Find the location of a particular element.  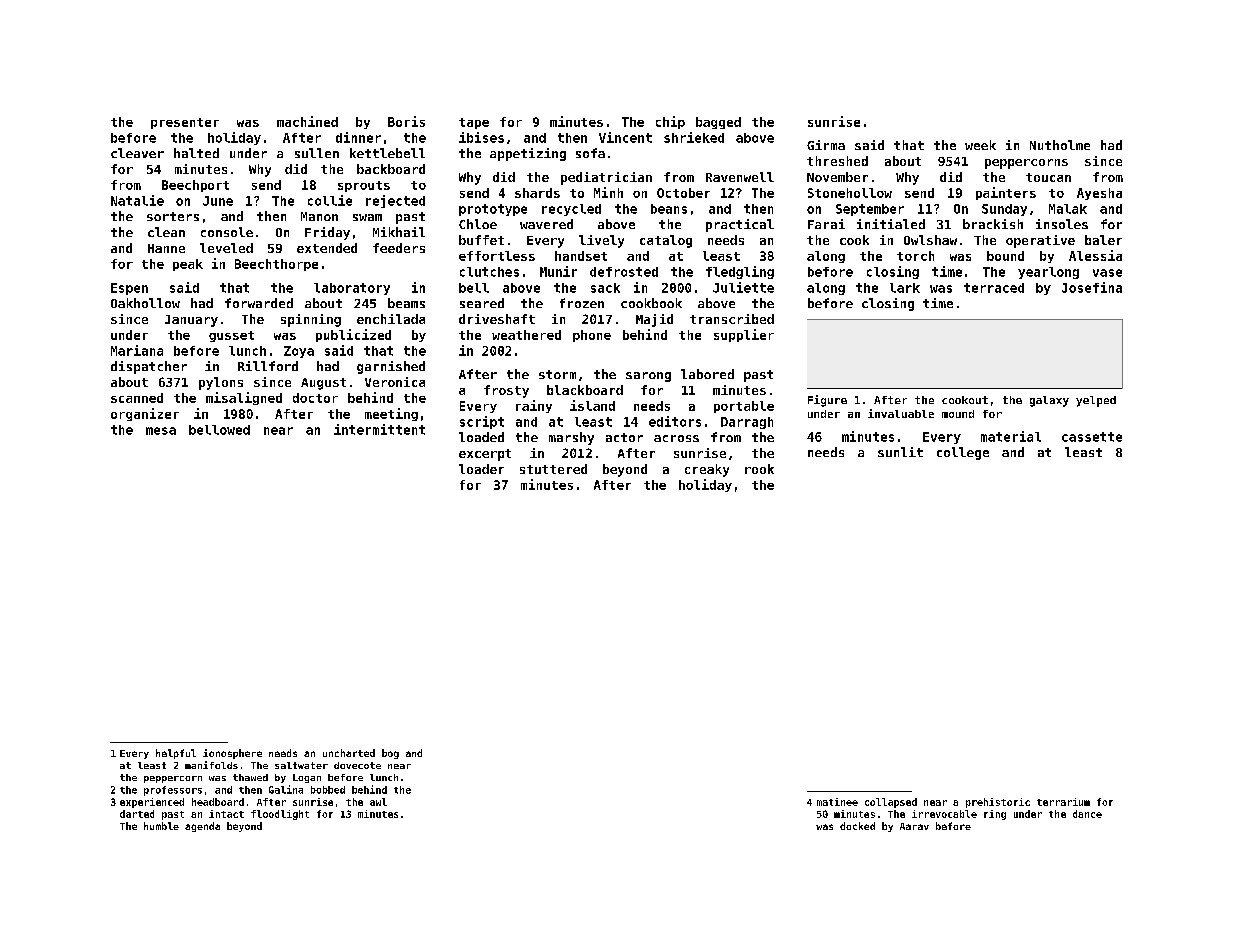

awl is located at coordinates (378, 802).
